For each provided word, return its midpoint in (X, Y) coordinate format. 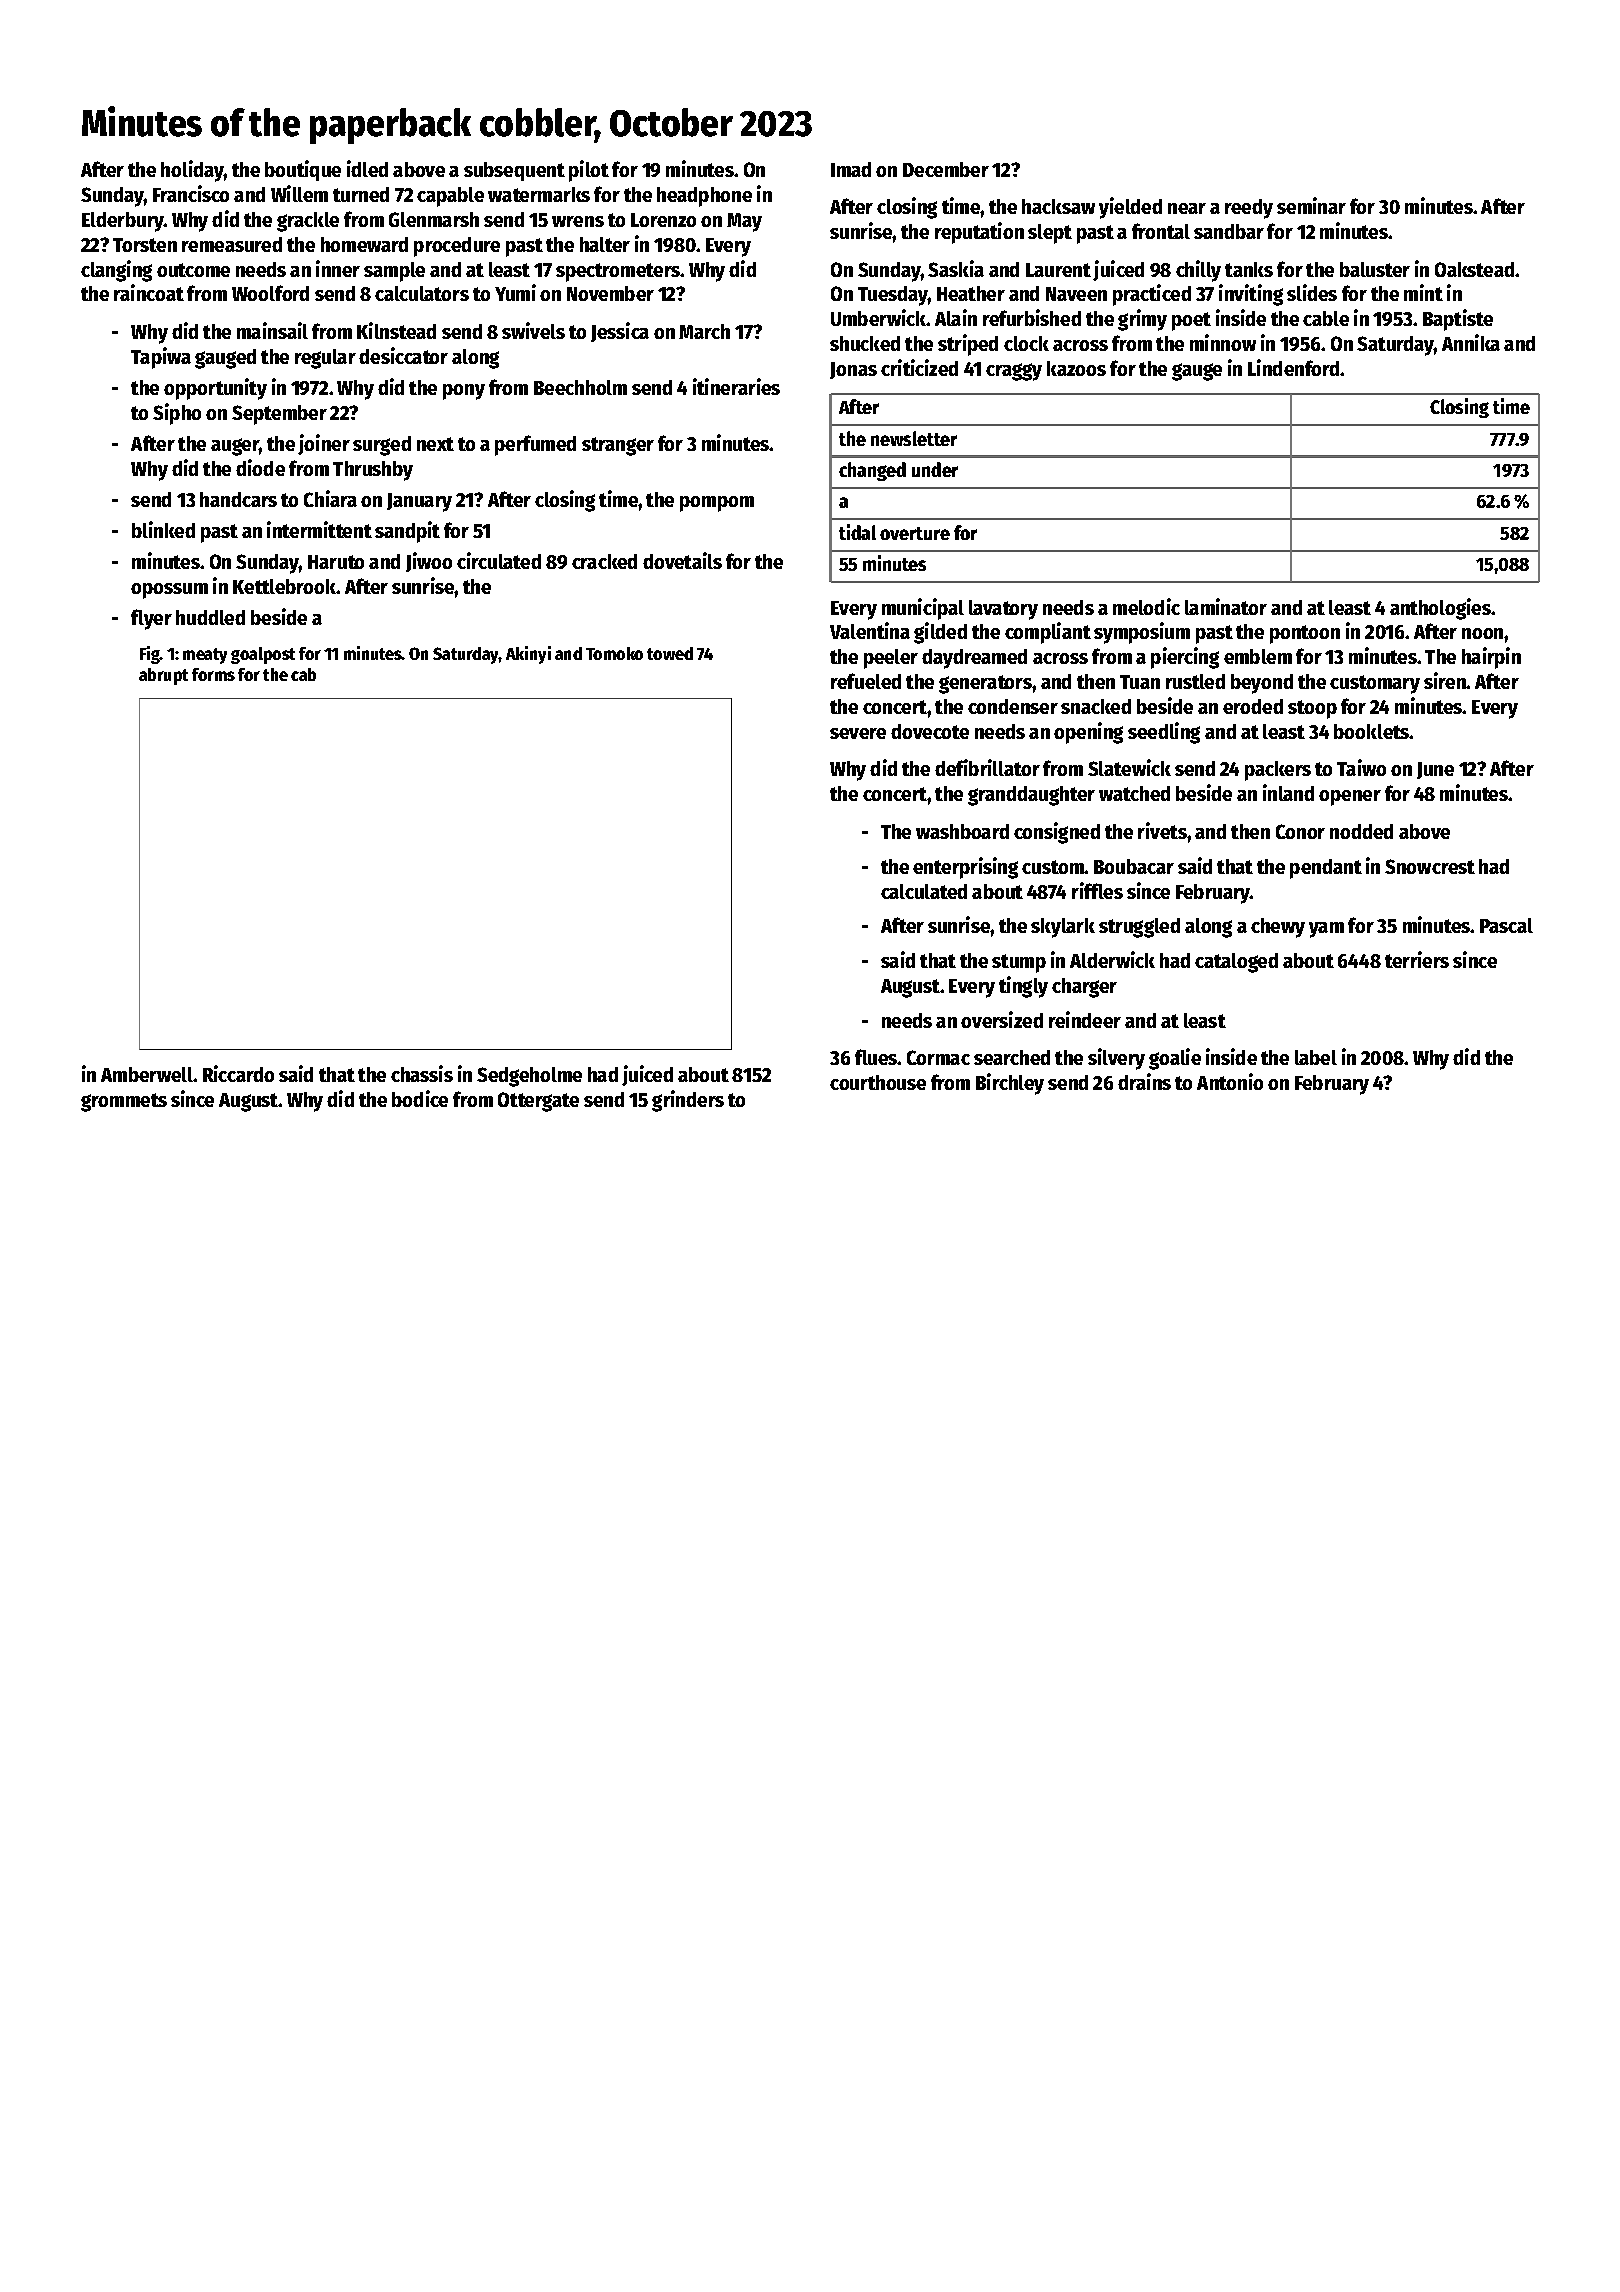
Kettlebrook (285, 586)
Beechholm (580, 387)
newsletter (914, 438)
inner (338, 268)
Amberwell (147, 1074)
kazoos (1076, 368)
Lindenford (1294, 367)
